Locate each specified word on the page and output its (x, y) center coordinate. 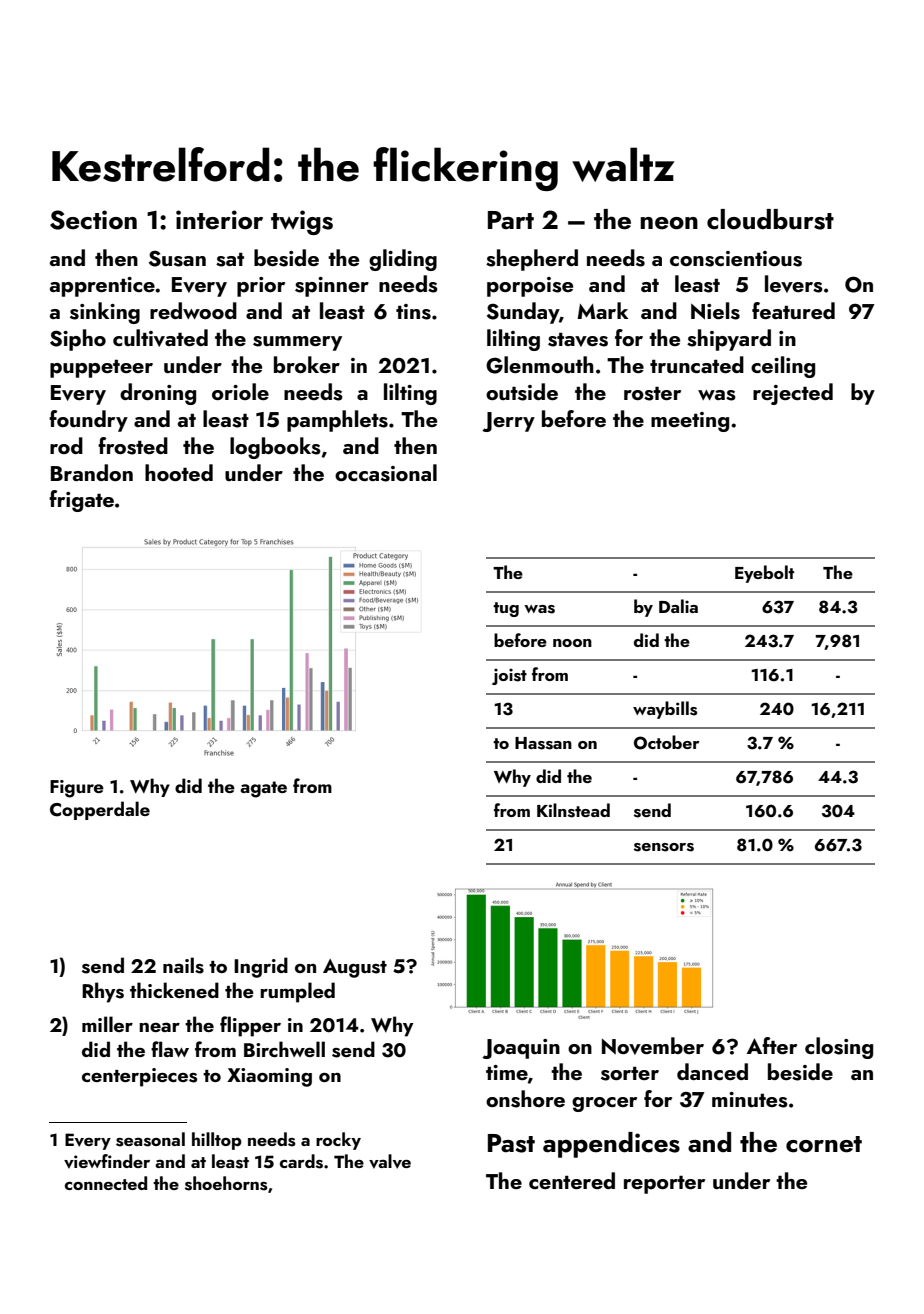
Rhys (103, 992)
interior (219, 220)
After (772, 1045)
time (507, 1072)
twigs (302, 222)
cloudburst (770, 219)
